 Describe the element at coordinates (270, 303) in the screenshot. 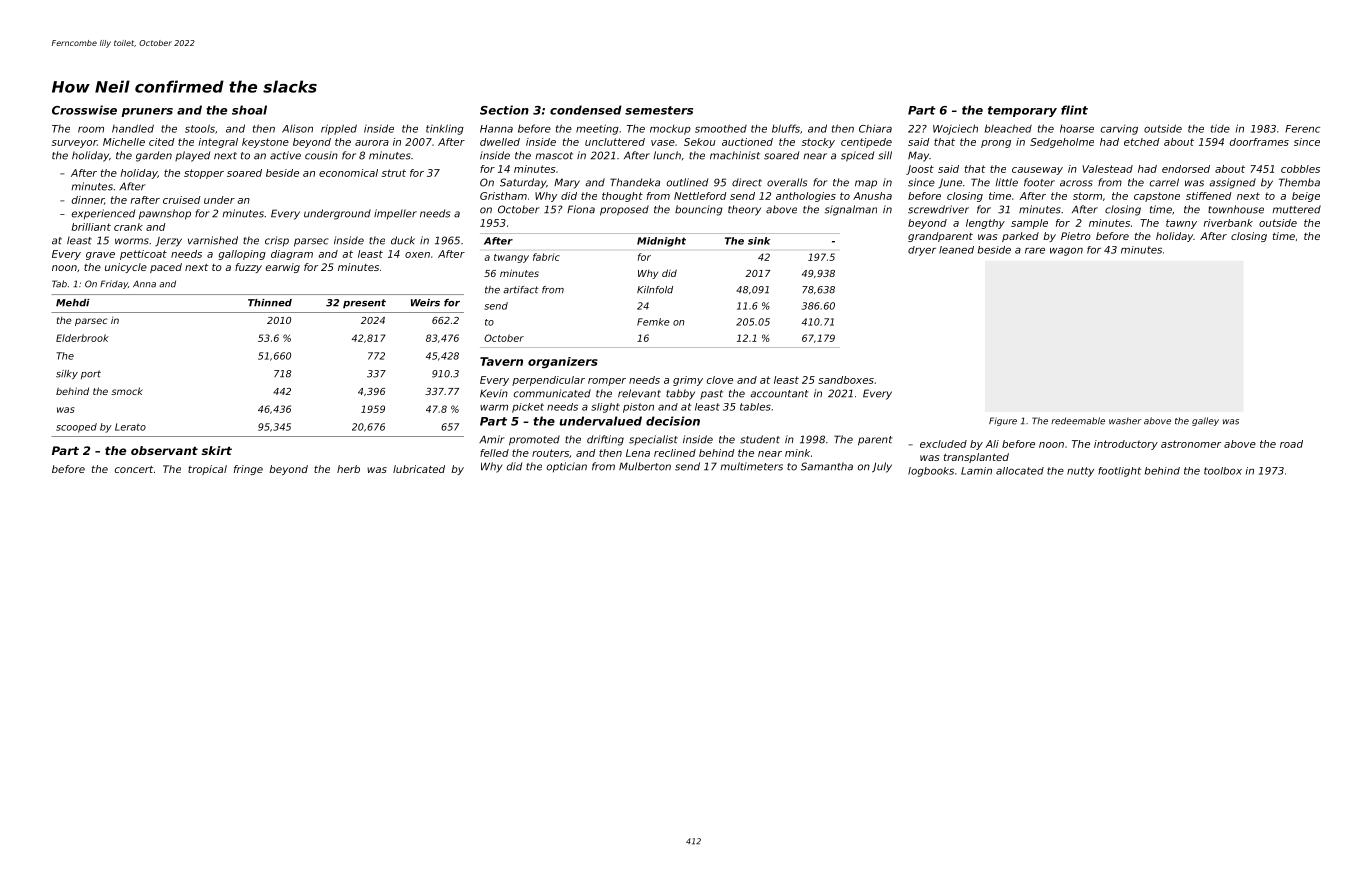

I see `Thinned` at that location.
